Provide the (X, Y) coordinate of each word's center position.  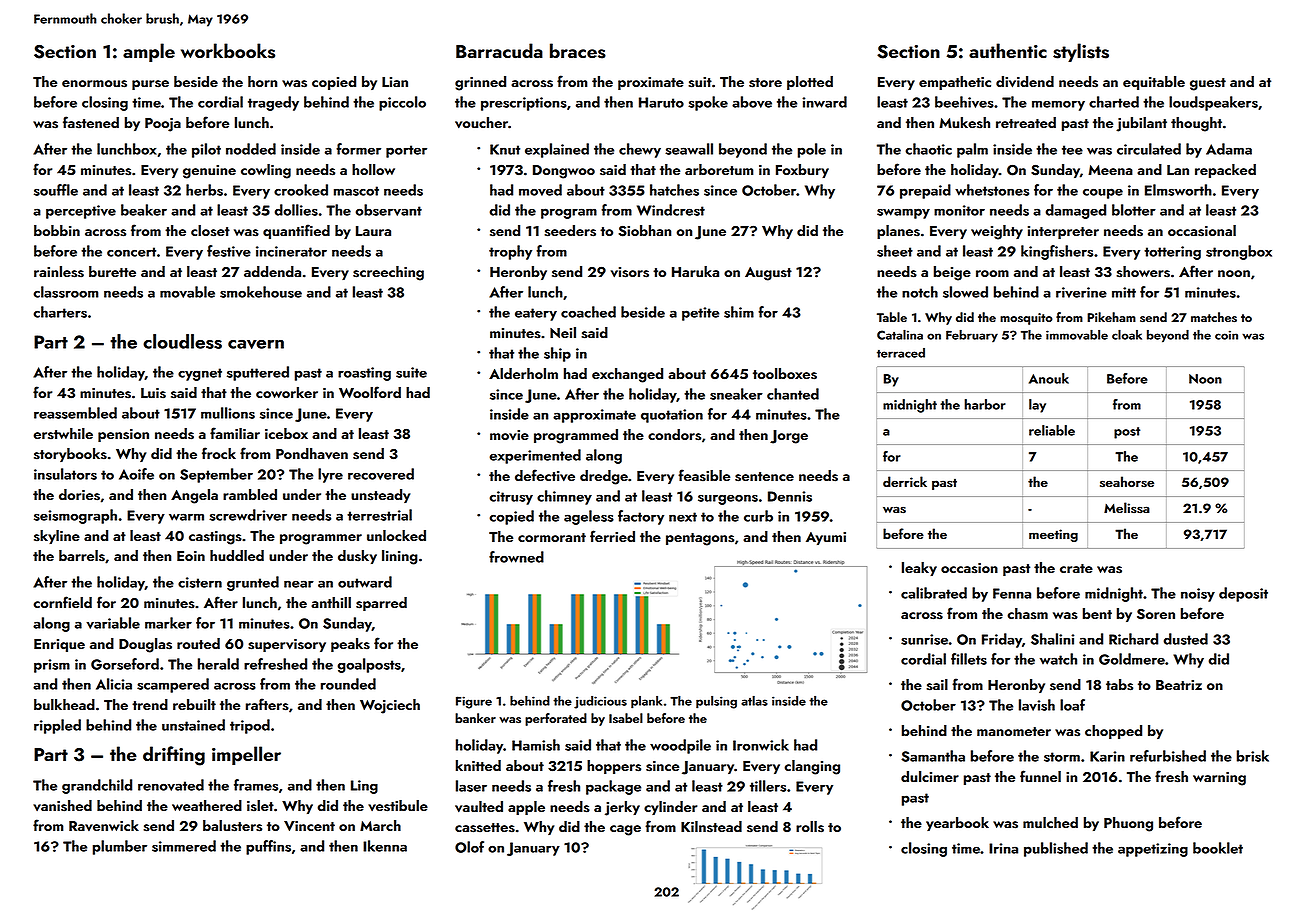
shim (739, 312)
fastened (91, 122)
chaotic (928, 149)
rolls (810, 827)
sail (937, 685)
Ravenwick (104, 825)
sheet (895, 251)
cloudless (182, 341)
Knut (505, 149)
